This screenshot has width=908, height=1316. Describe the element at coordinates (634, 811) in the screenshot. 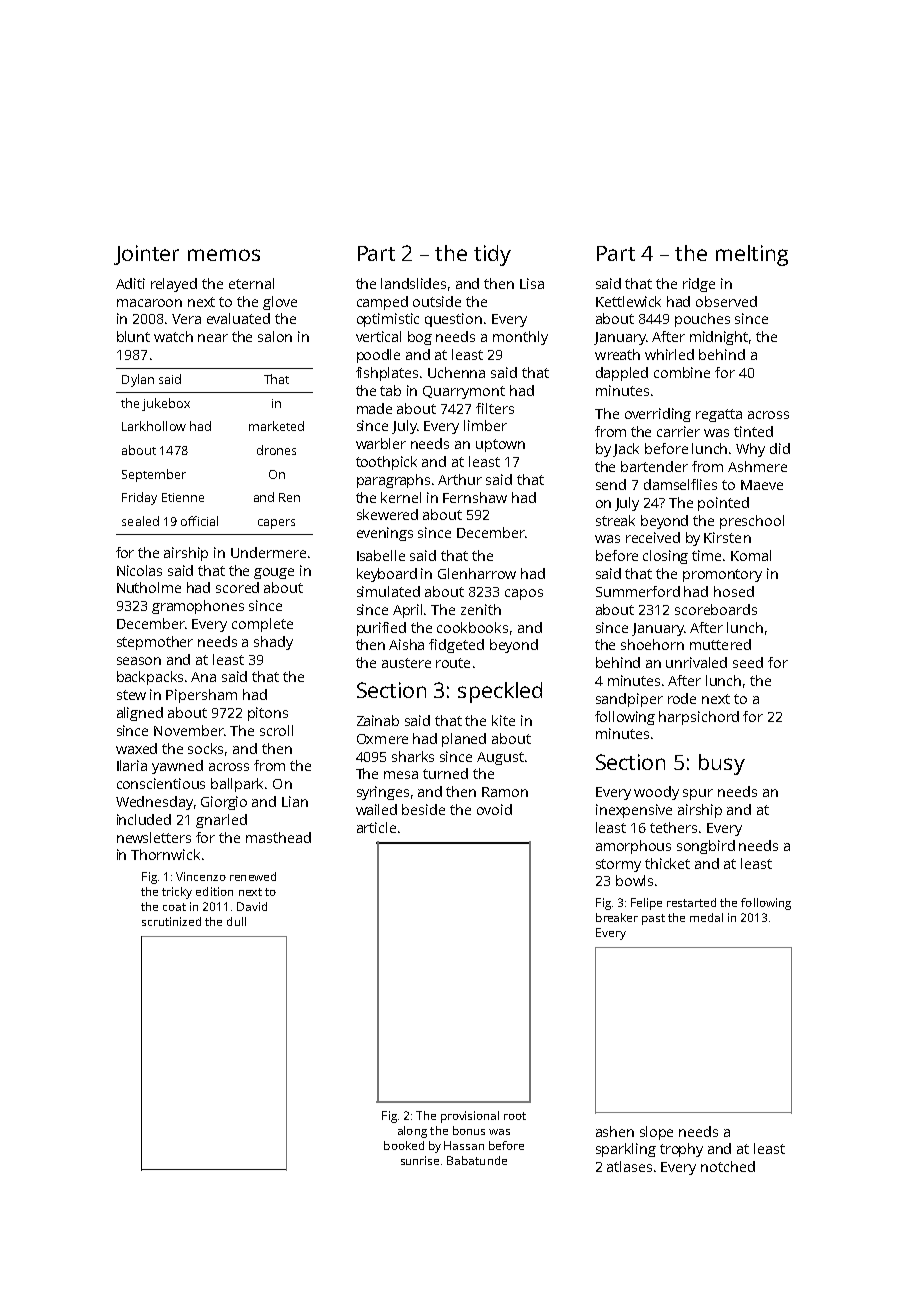

I see `inexpensive` at that location.
